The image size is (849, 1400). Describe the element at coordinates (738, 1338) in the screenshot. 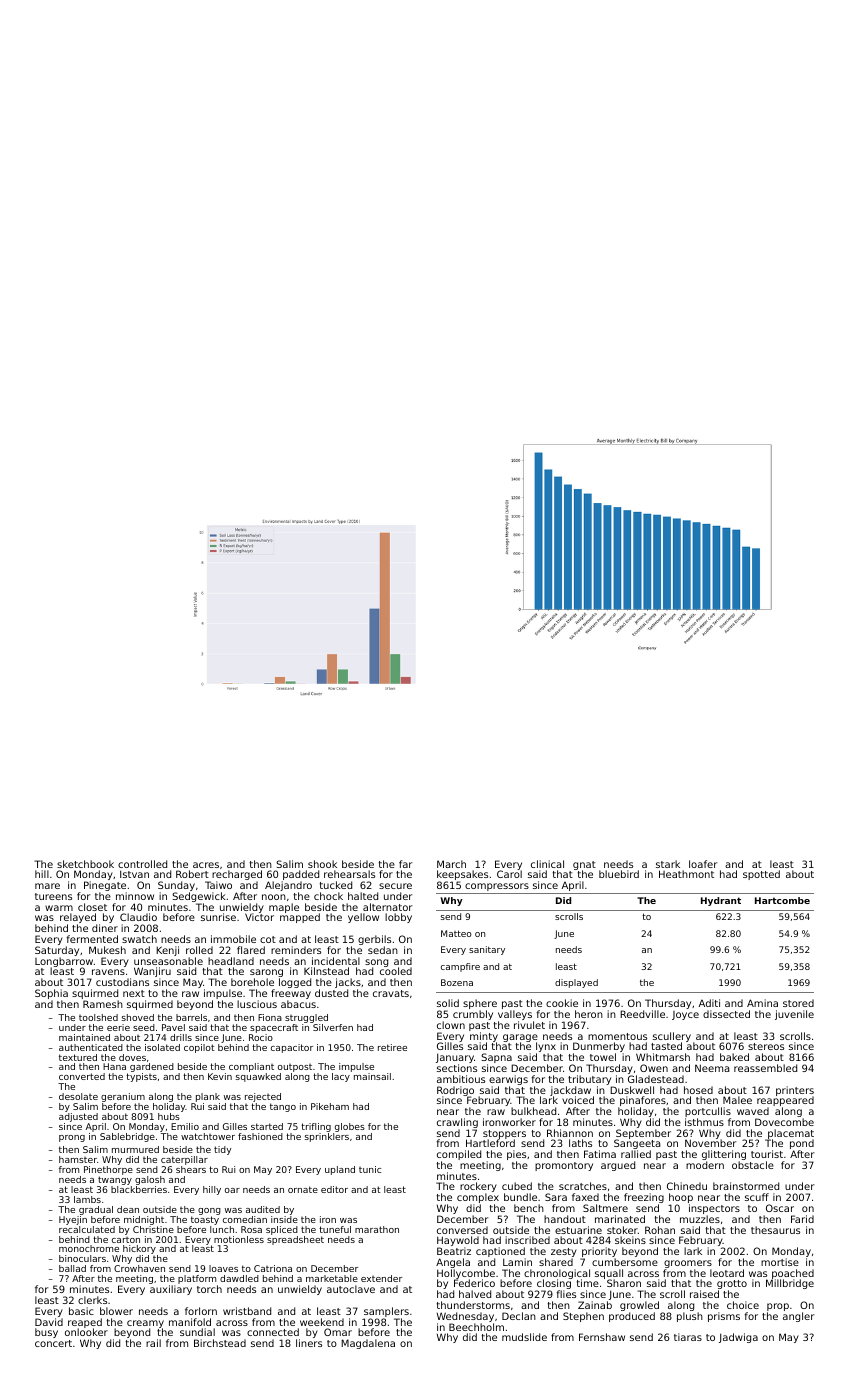

I see `Jadwiga` at that location.
